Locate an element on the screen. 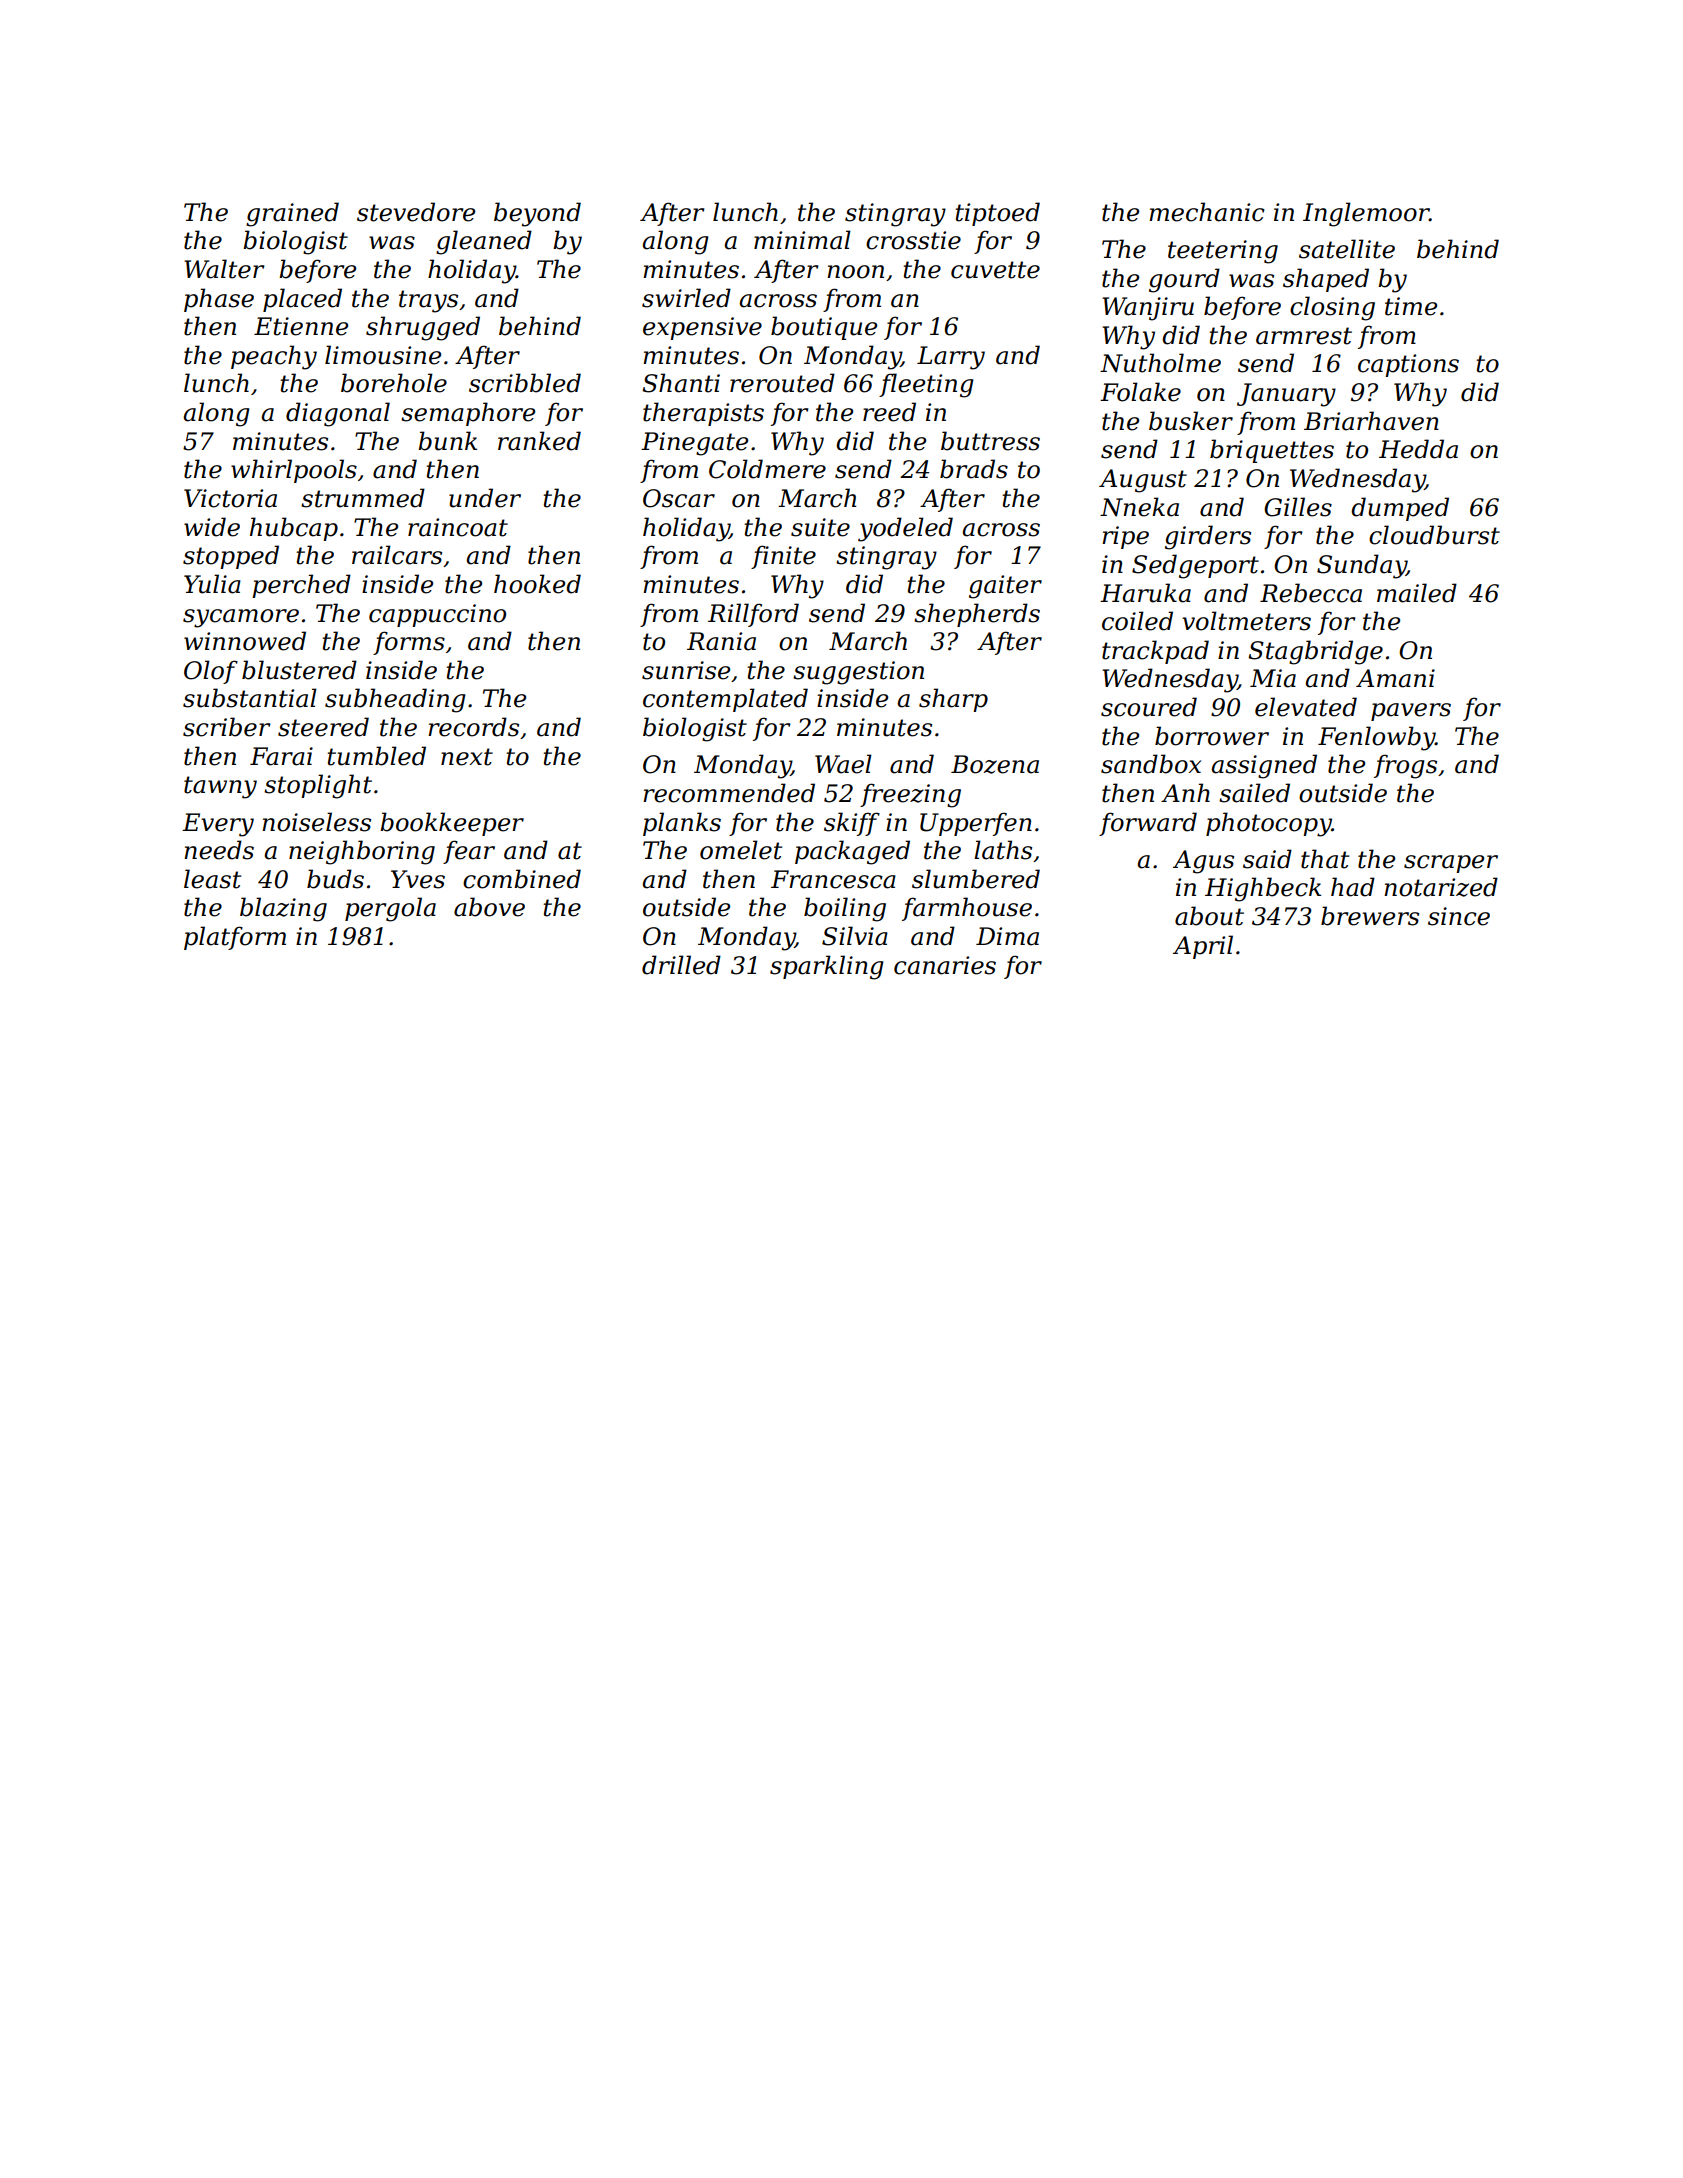  Briarhaven is located at coordinates (1371, 421).
